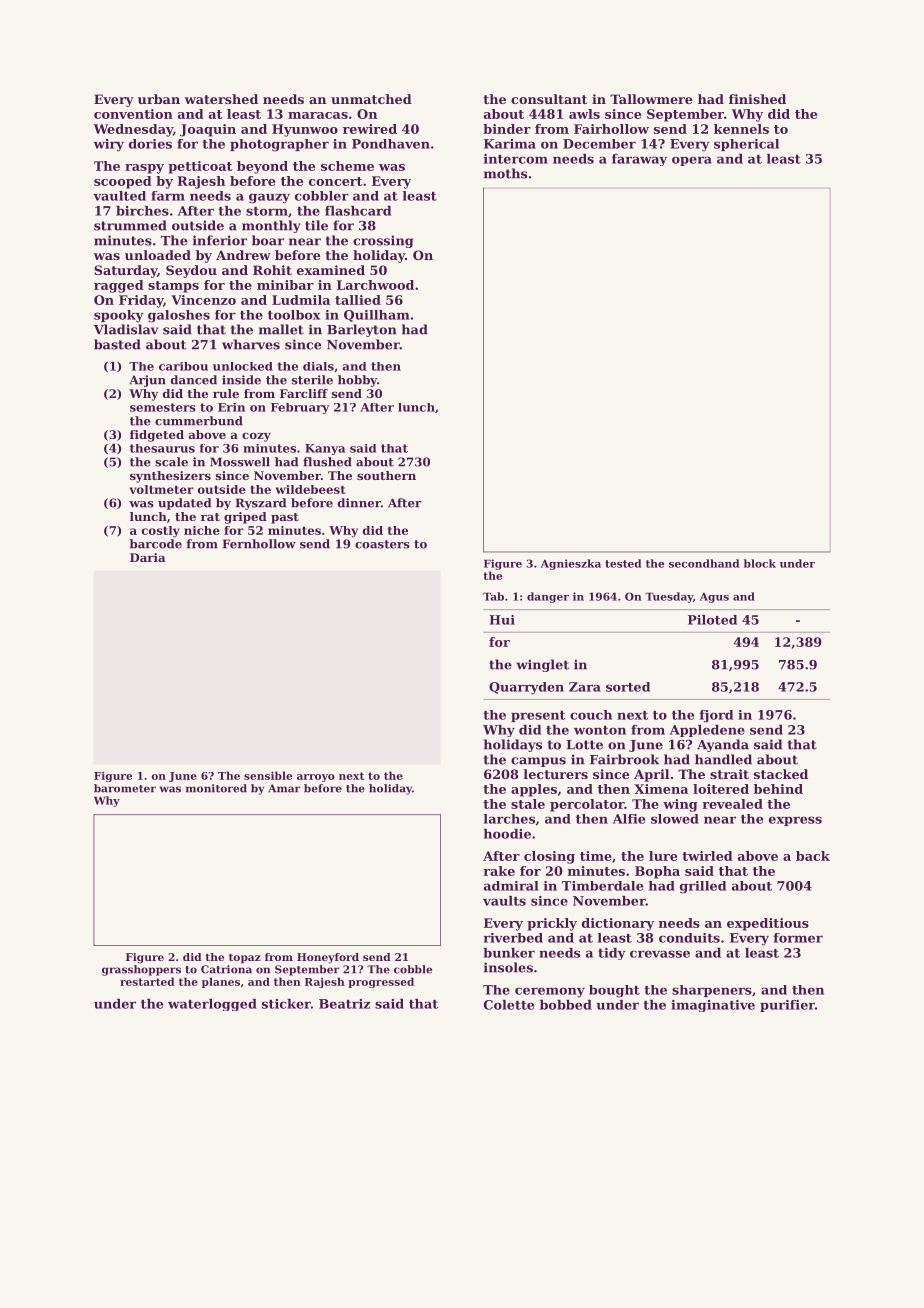  I want to click on danger, so click(548, 597).
